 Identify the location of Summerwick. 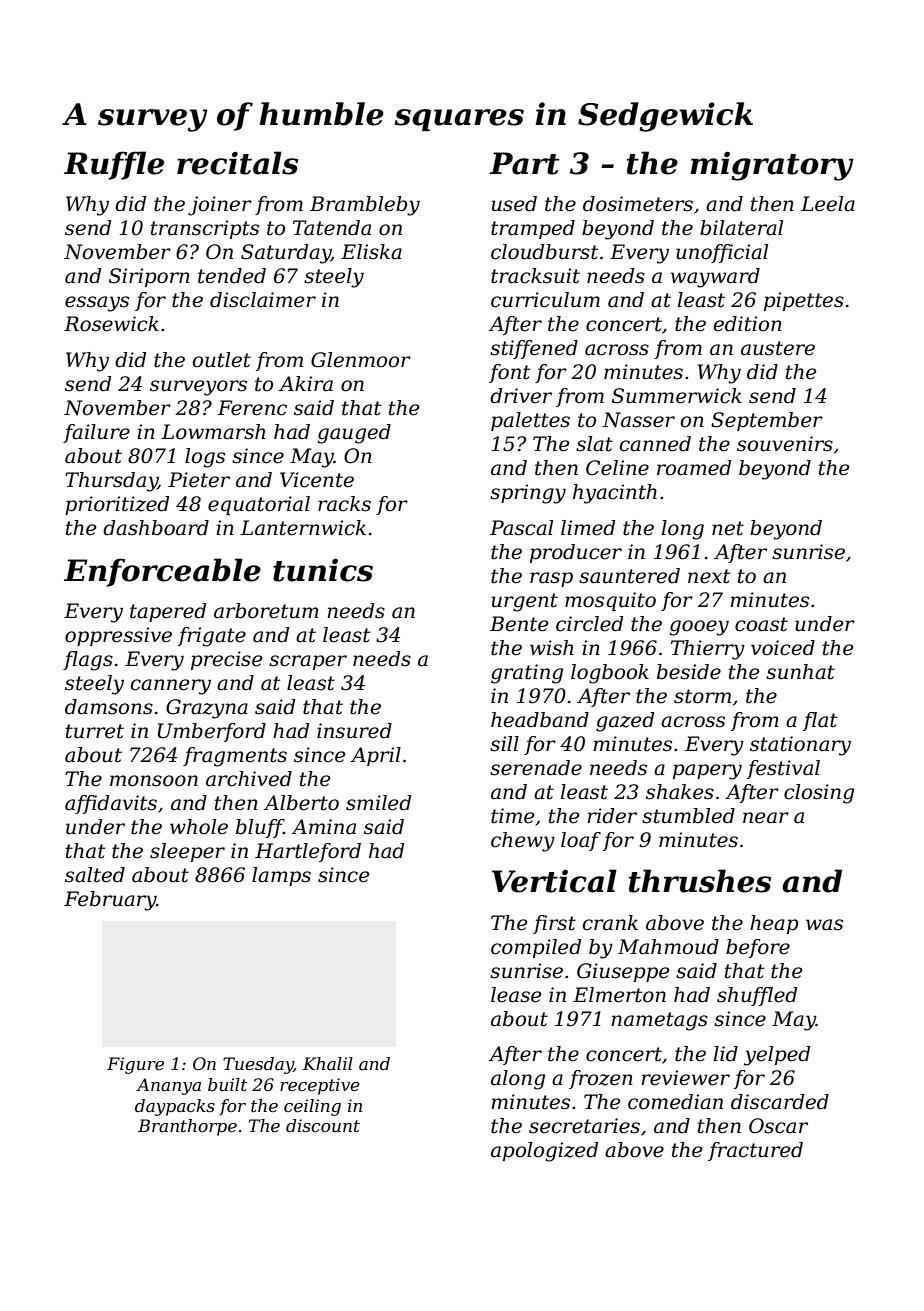
(677, 396).
